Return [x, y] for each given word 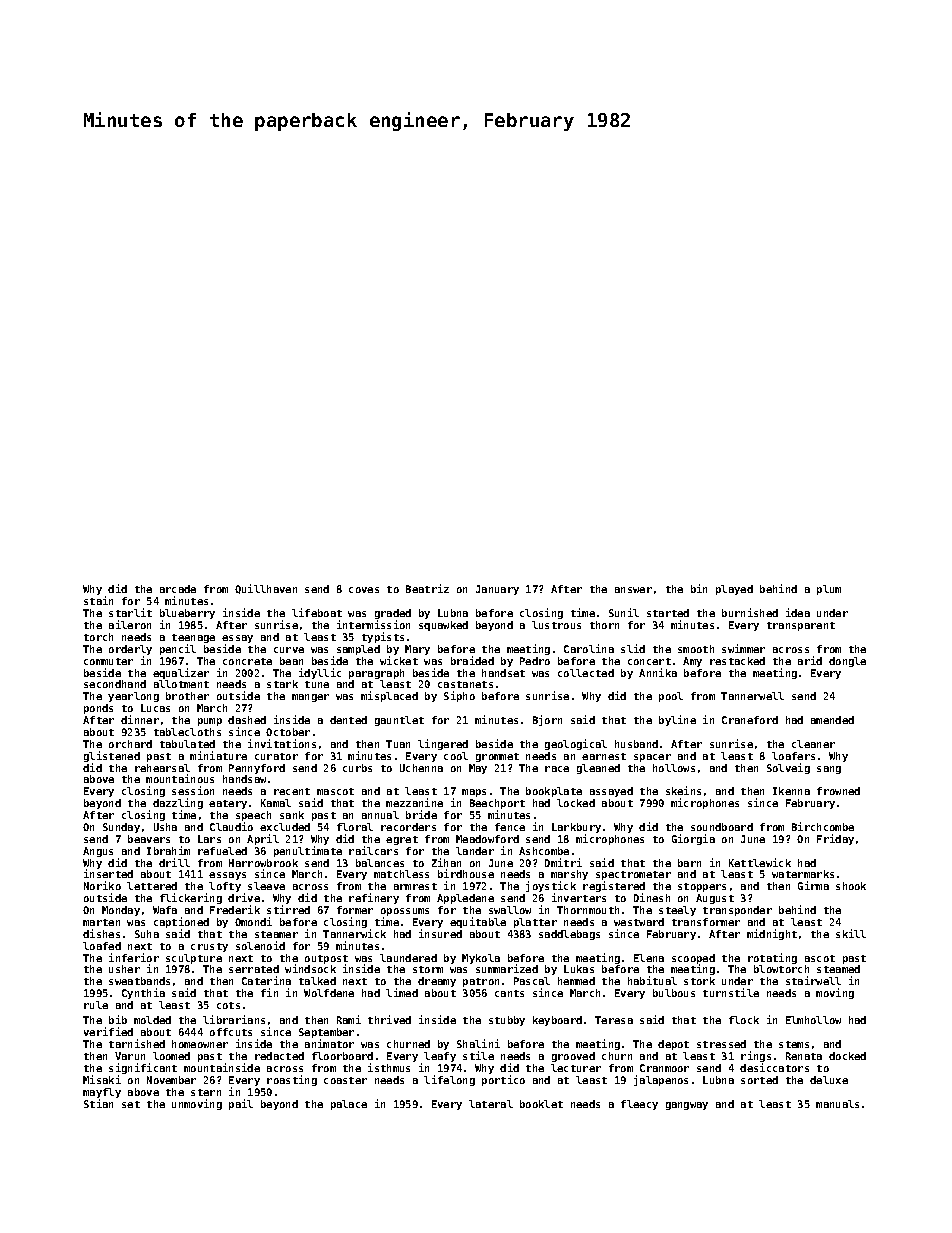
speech [253, 816]
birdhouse [466, 873]
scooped [693, 959]
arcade [178, 589]
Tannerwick [354, 933]
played [734, 590]
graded [393, 614]
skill [851, 933]
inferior [134, 957]
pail [241, 1104]
